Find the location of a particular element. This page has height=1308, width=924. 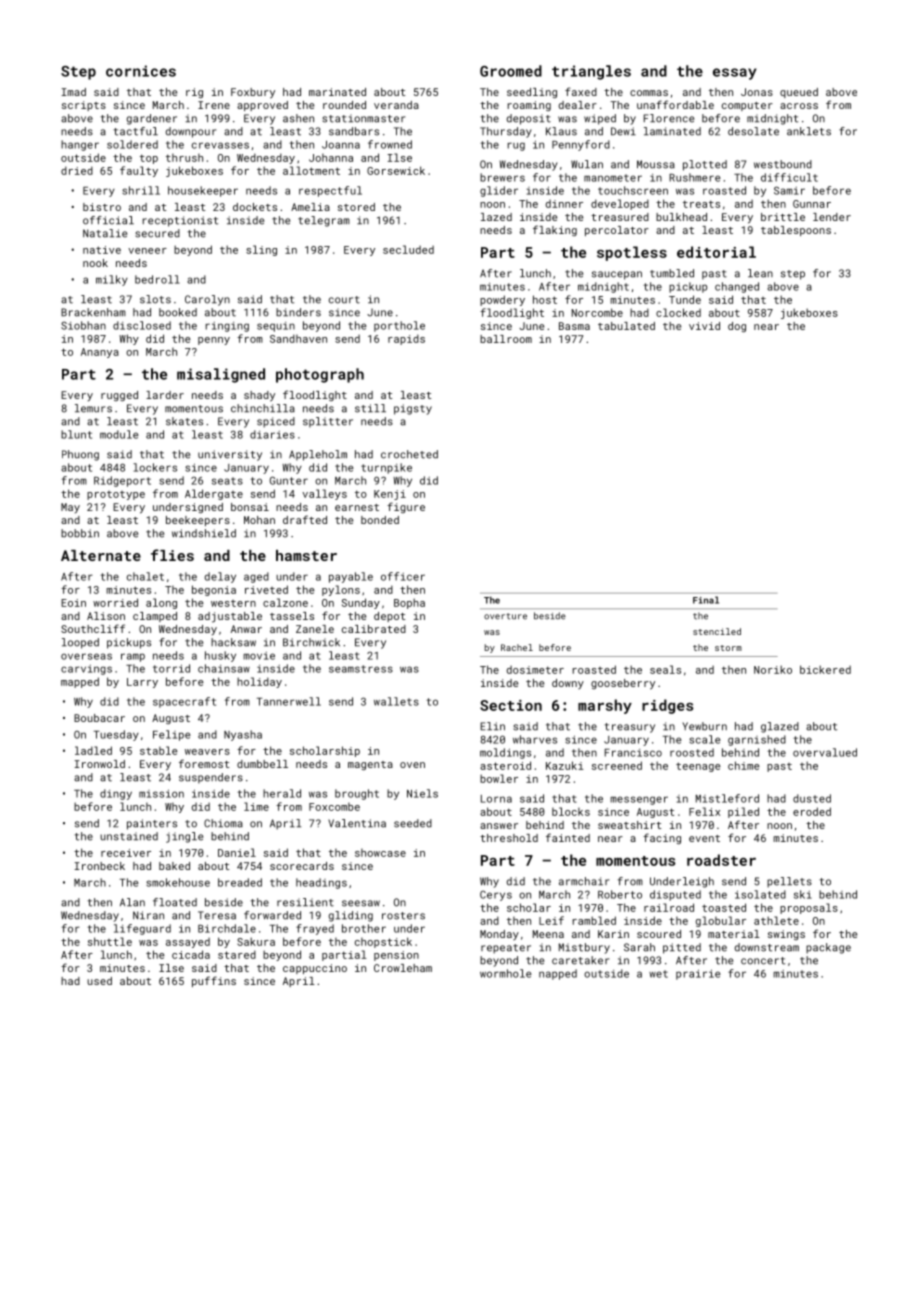

queued is located at coordinates (799, 93).
